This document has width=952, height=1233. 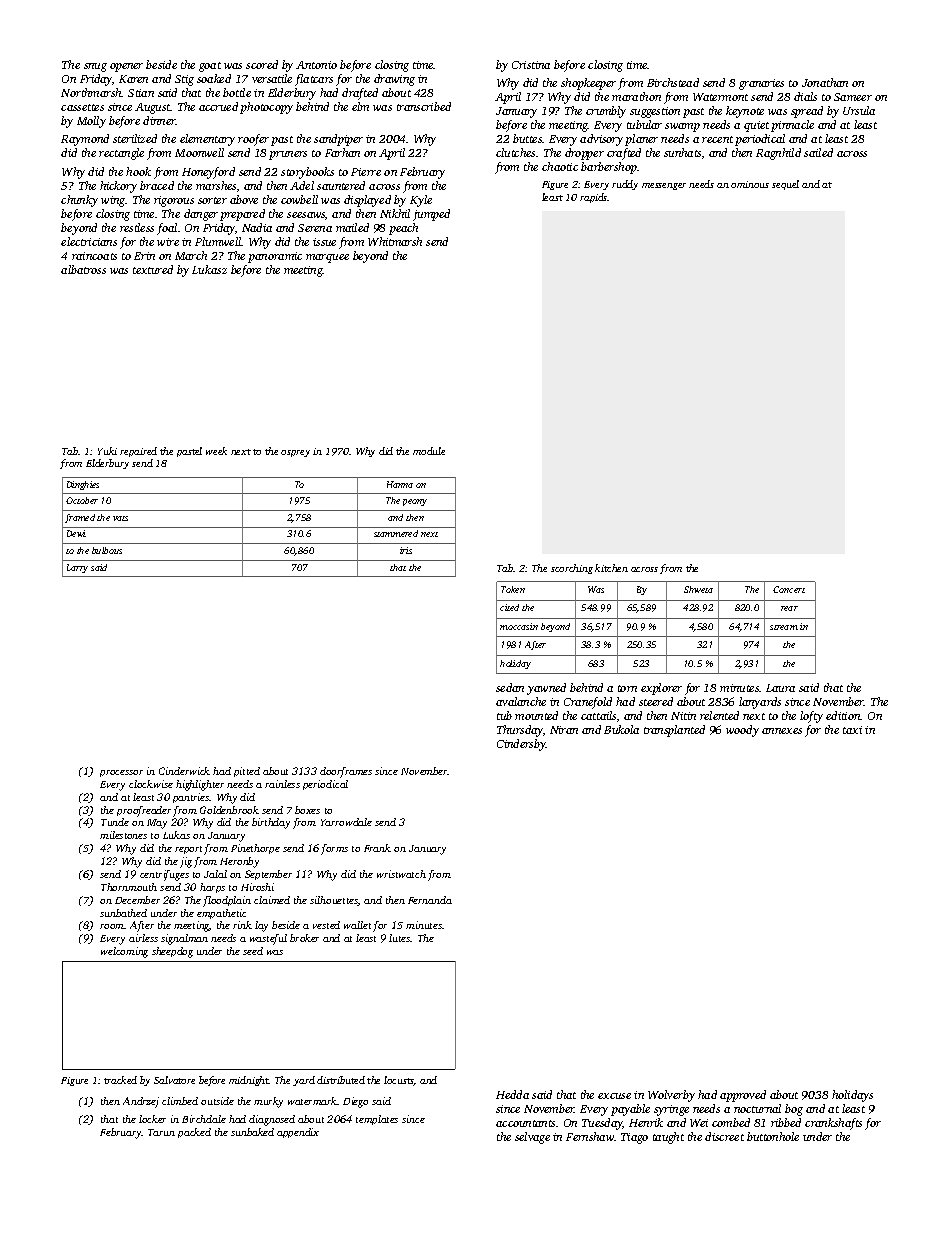 What do you see at coordinates (191, 255) in the document?
I see `March` at bounding box center [191, 255].
